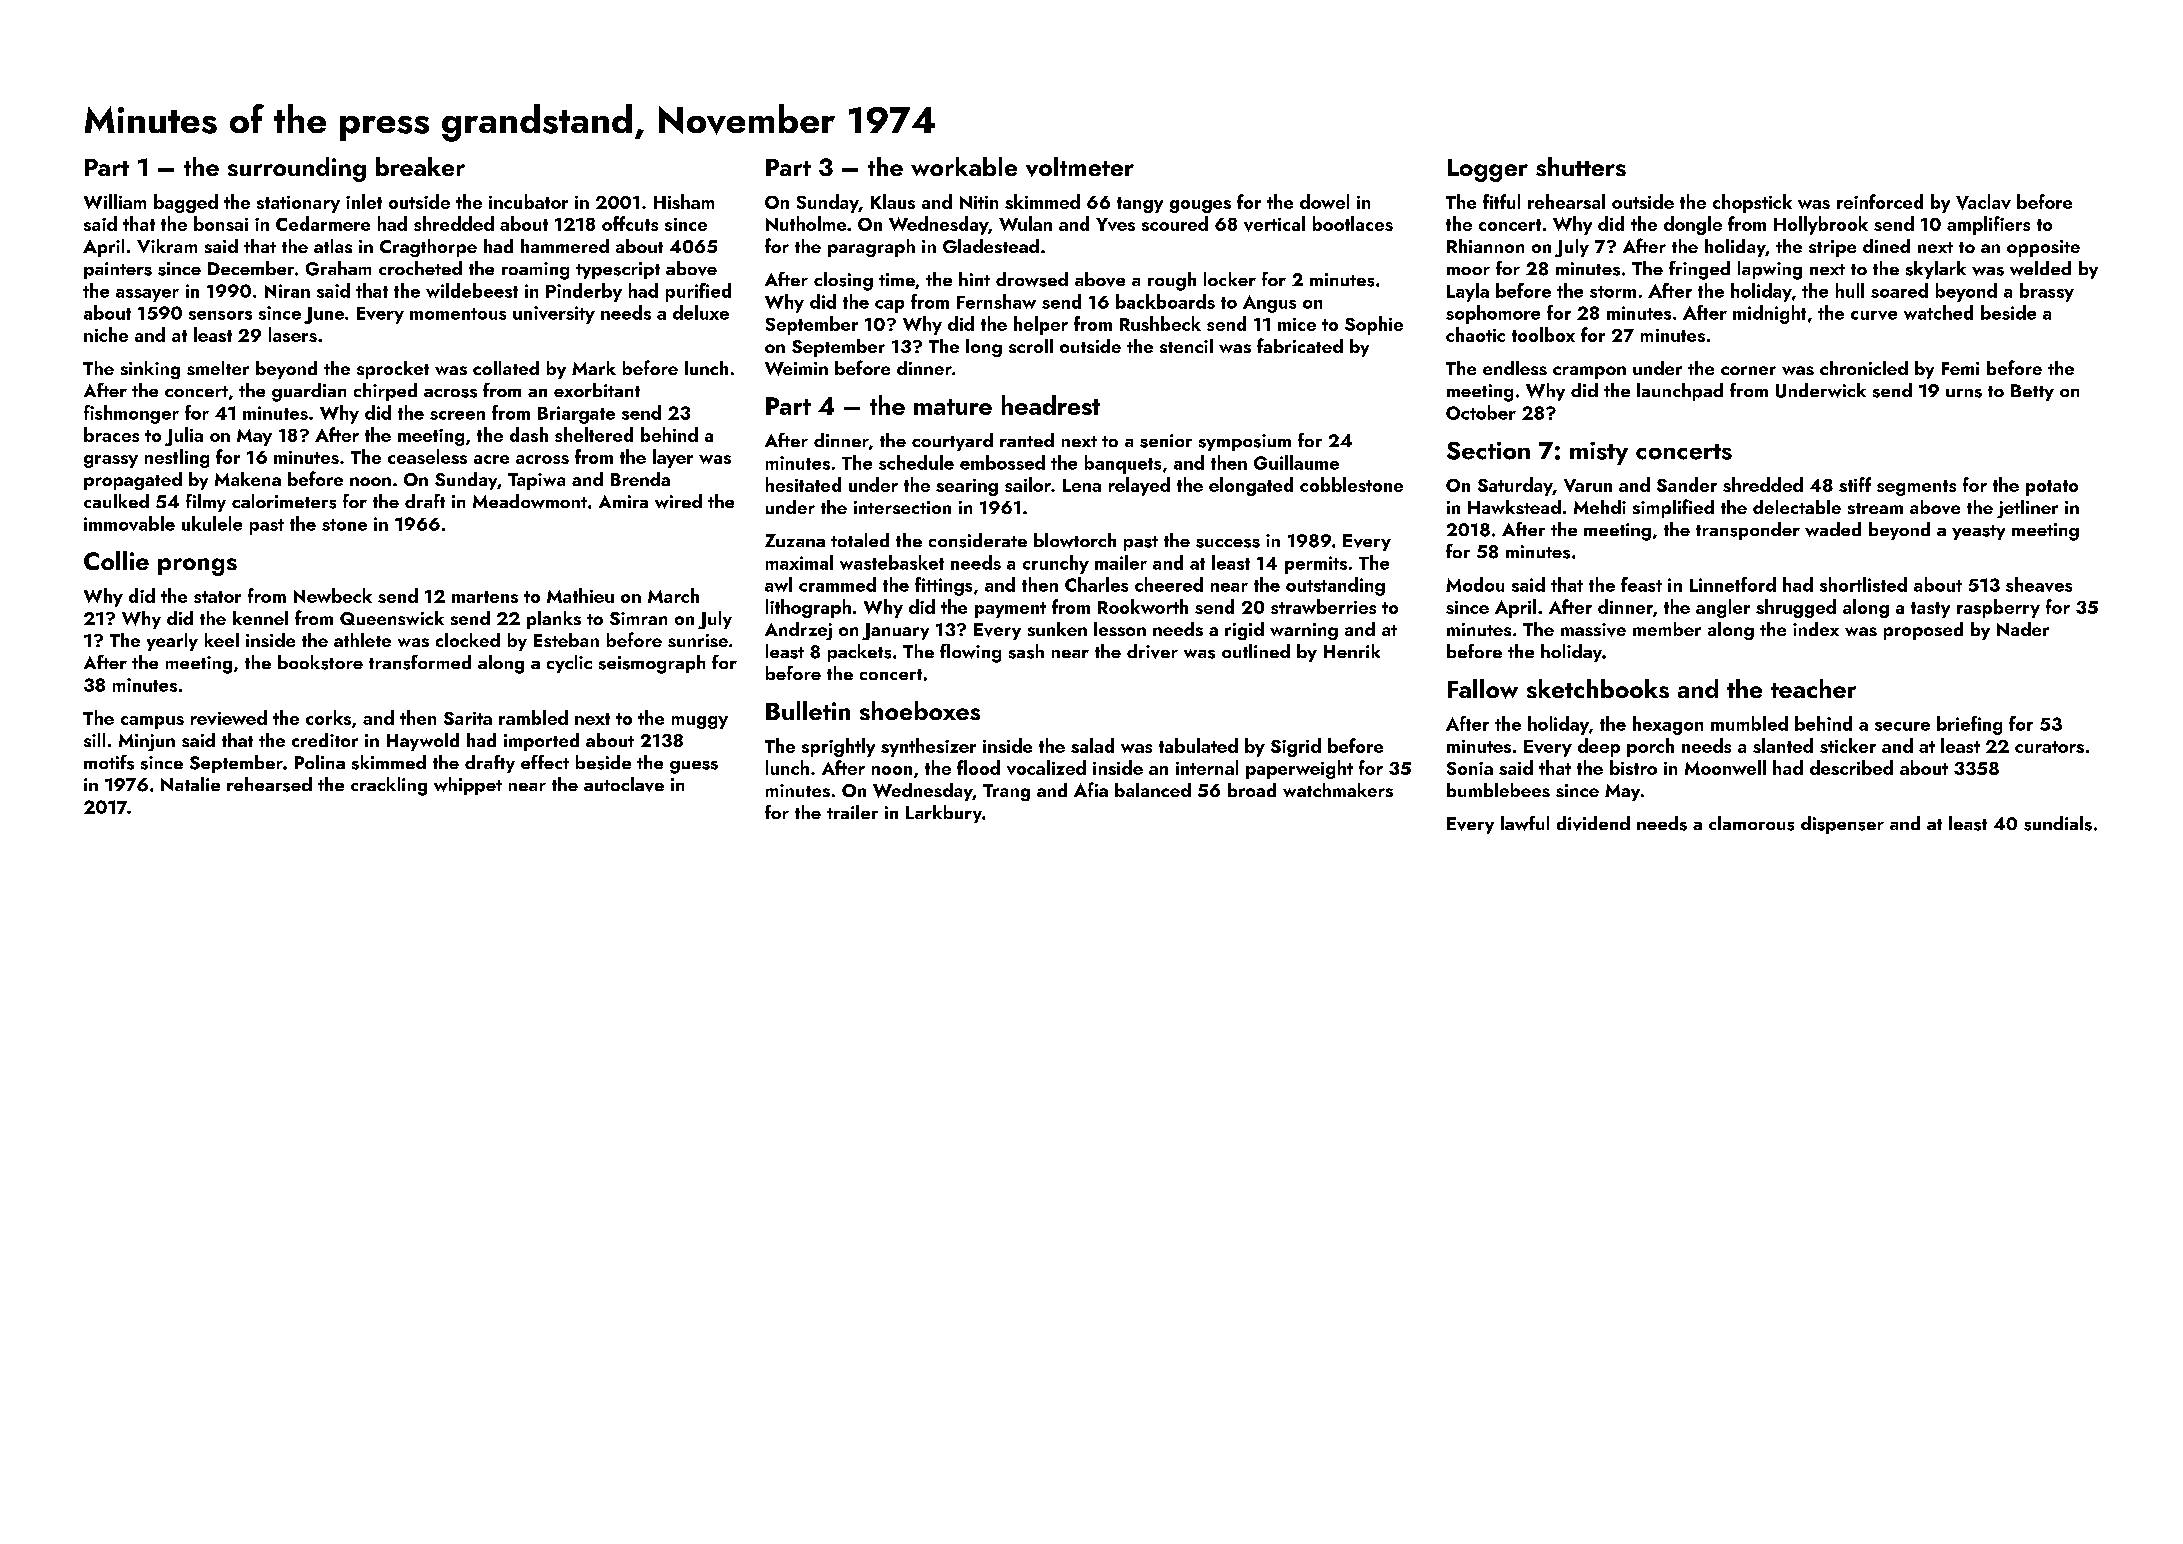  Describe the element at coordinates (1983, 202) in the document. I see `Vaclav` at that location.
